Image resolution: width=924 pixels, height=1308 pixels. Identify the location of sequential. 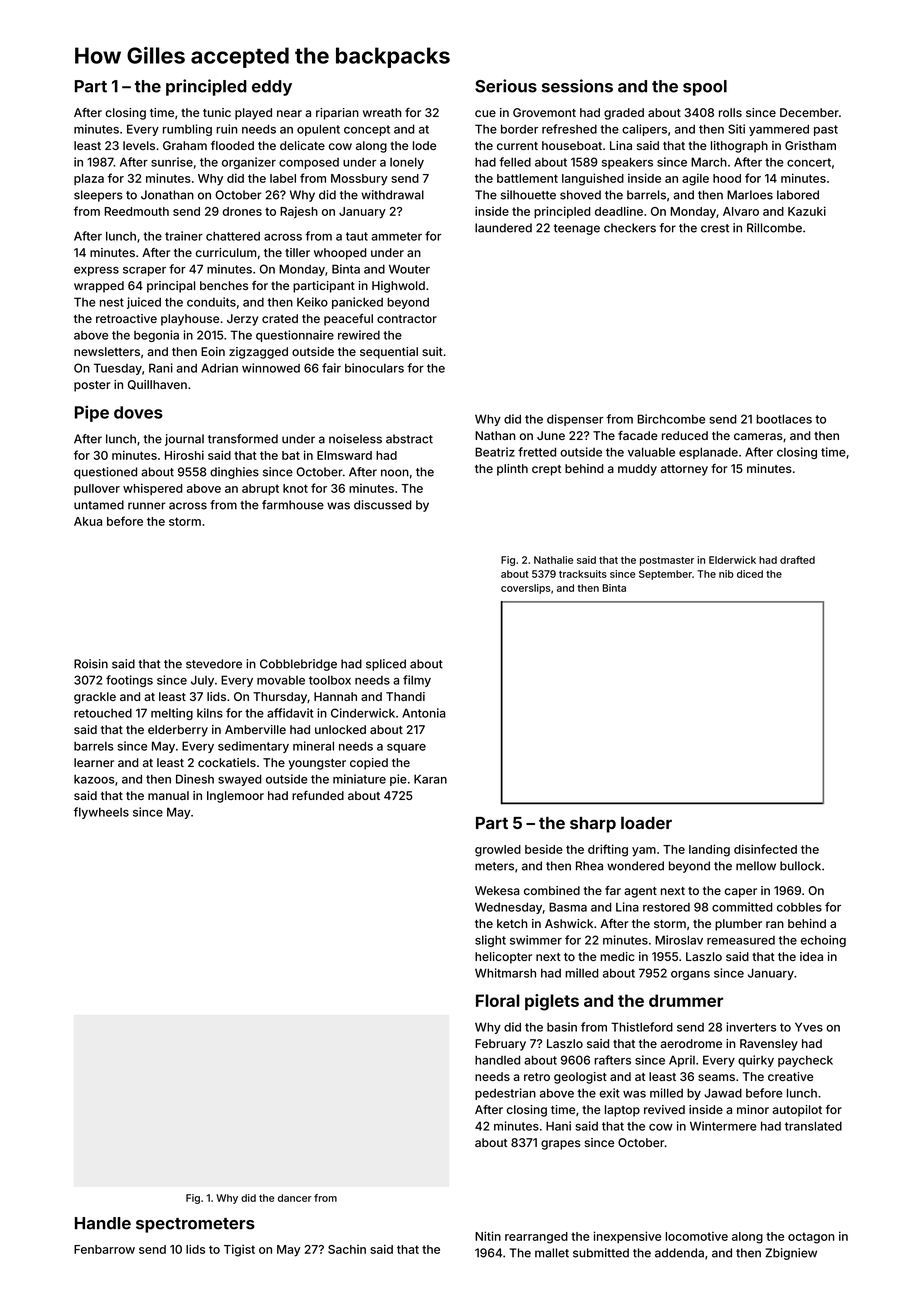
(389, 353).
